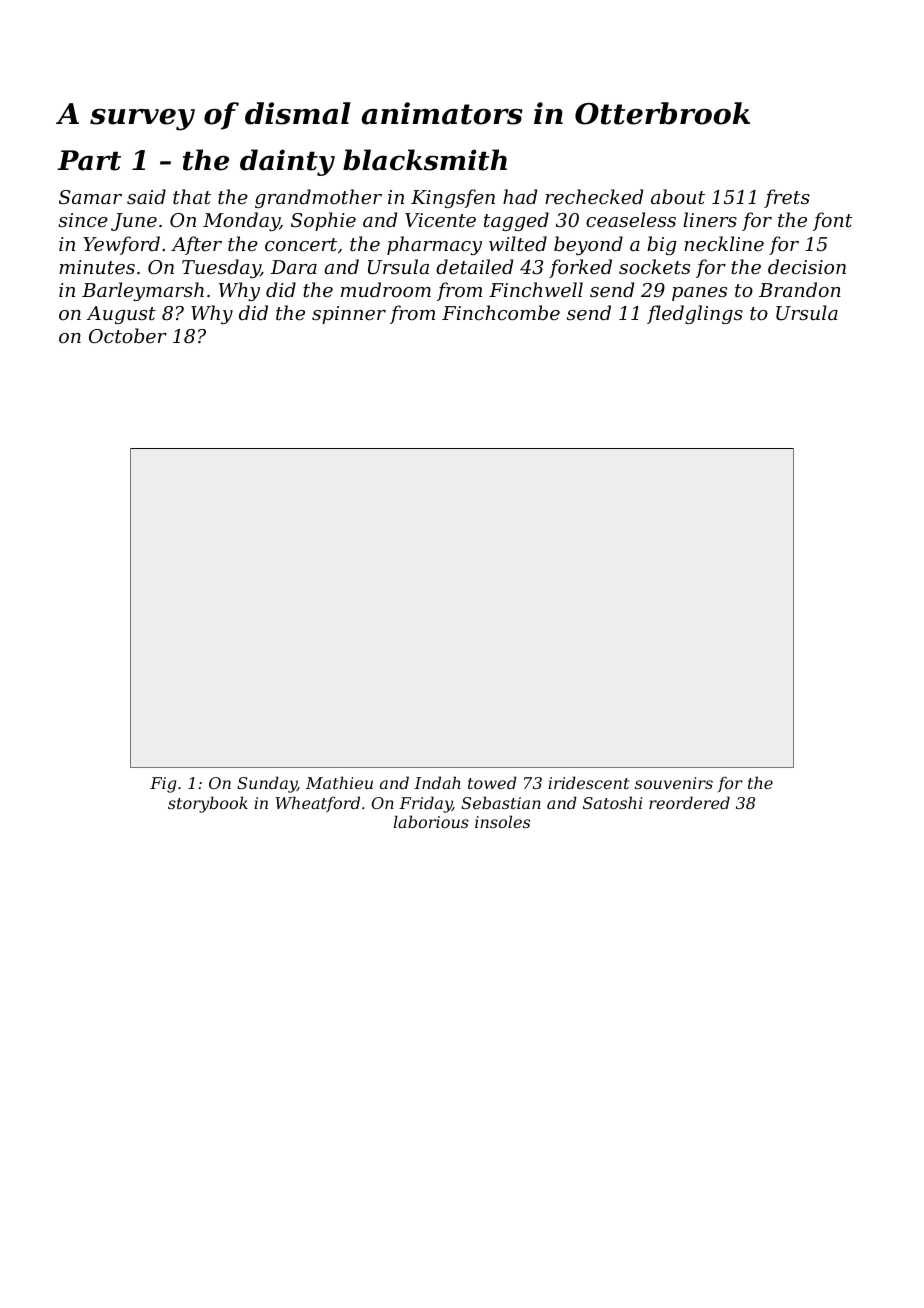 This page has height=1308, width=924. Describe the element at coordinates (787, 198) in the page. I see `frets` at that location.
